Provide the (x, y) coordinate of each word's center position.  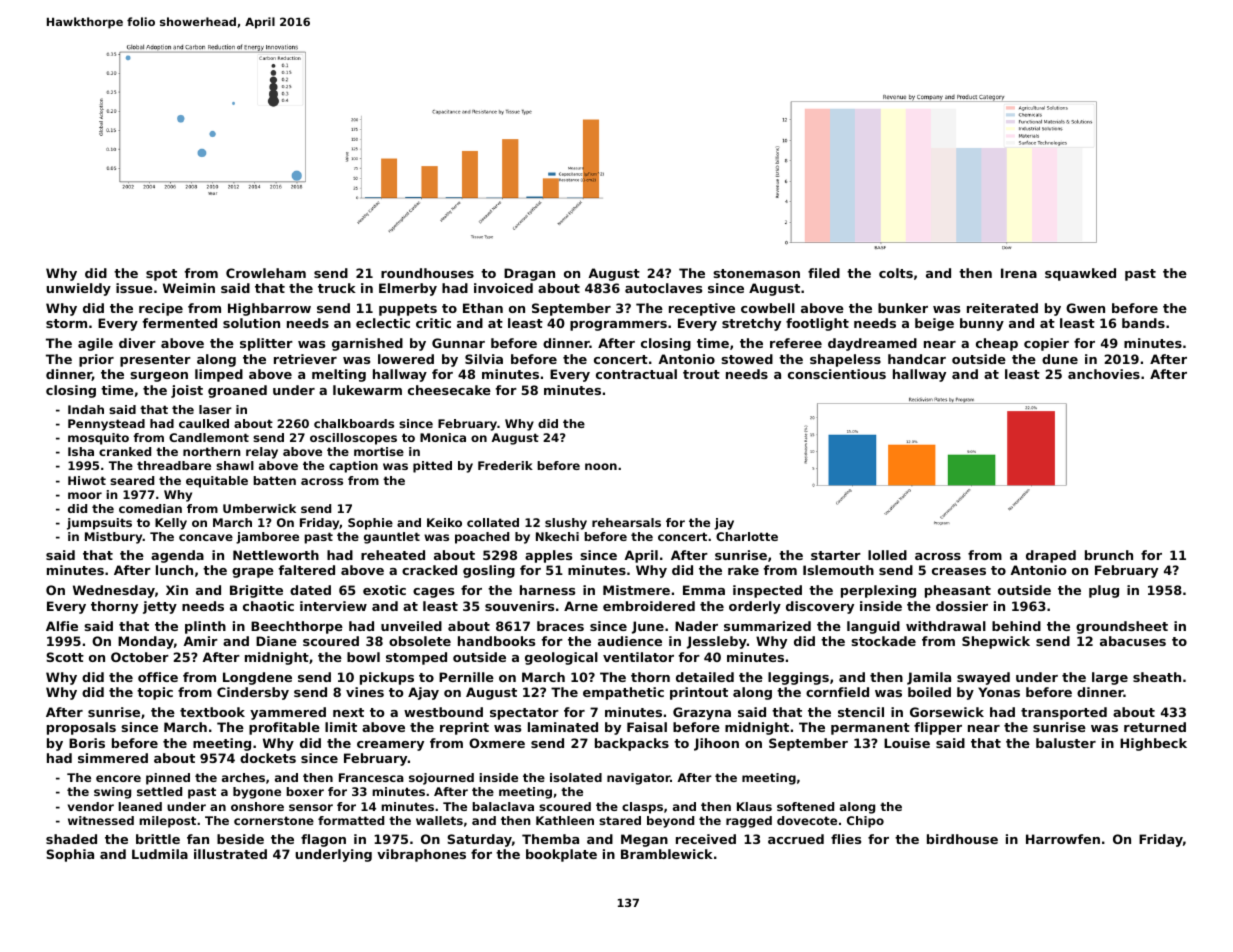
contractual (636, 374)
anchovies (1104, 374)
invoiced (503, 288)
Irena (1019, 273)
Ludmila (160, 854)
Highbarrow (269, 309)
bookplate (561, 855)
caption (353, 467)
